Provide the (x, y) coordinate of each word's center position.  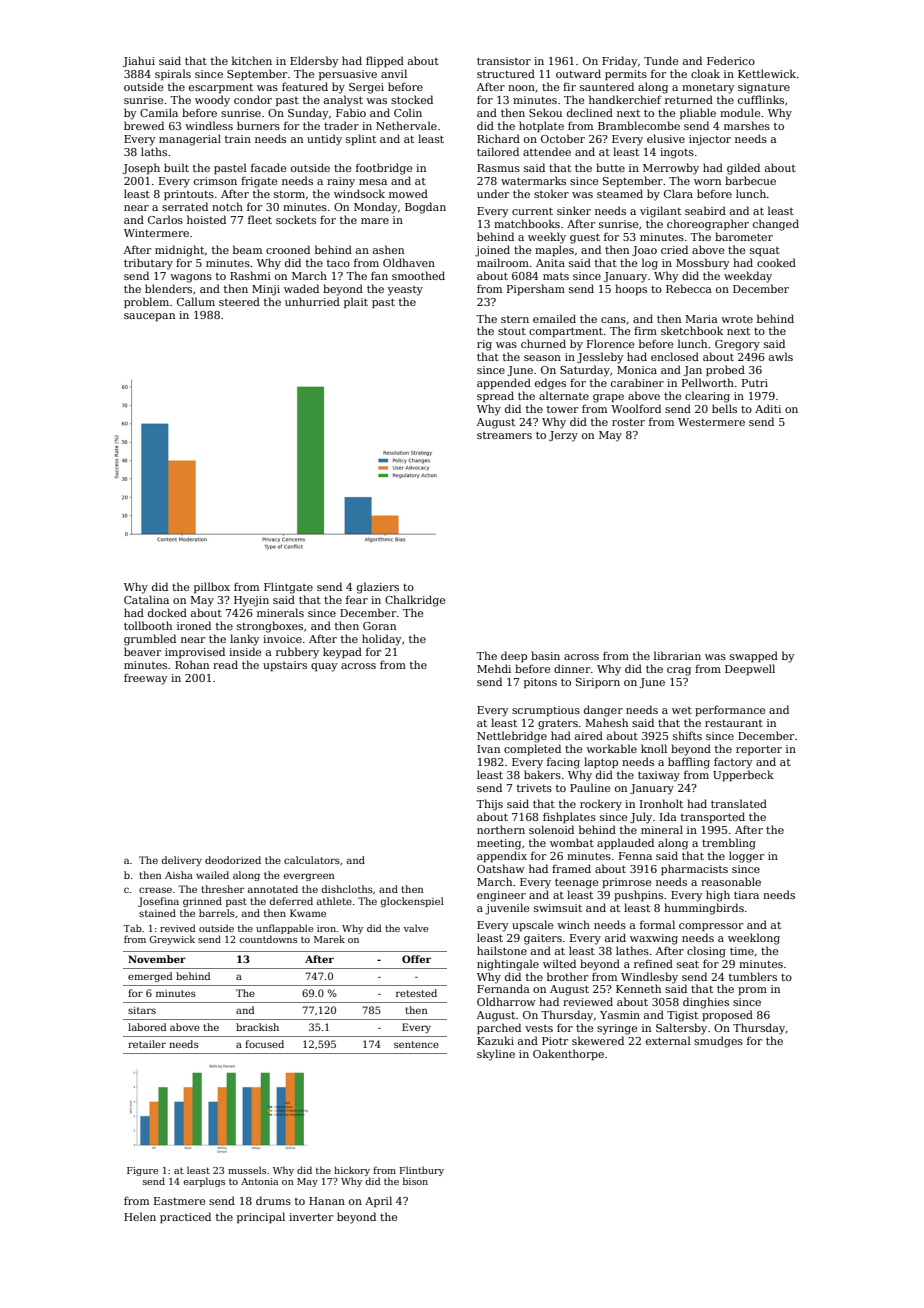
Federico (731, 60)
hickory (352, 1171)
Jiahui (138, 61)
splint (361, 139)
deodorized (233, 860)
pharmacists (694, 869)
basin (545, 655)
